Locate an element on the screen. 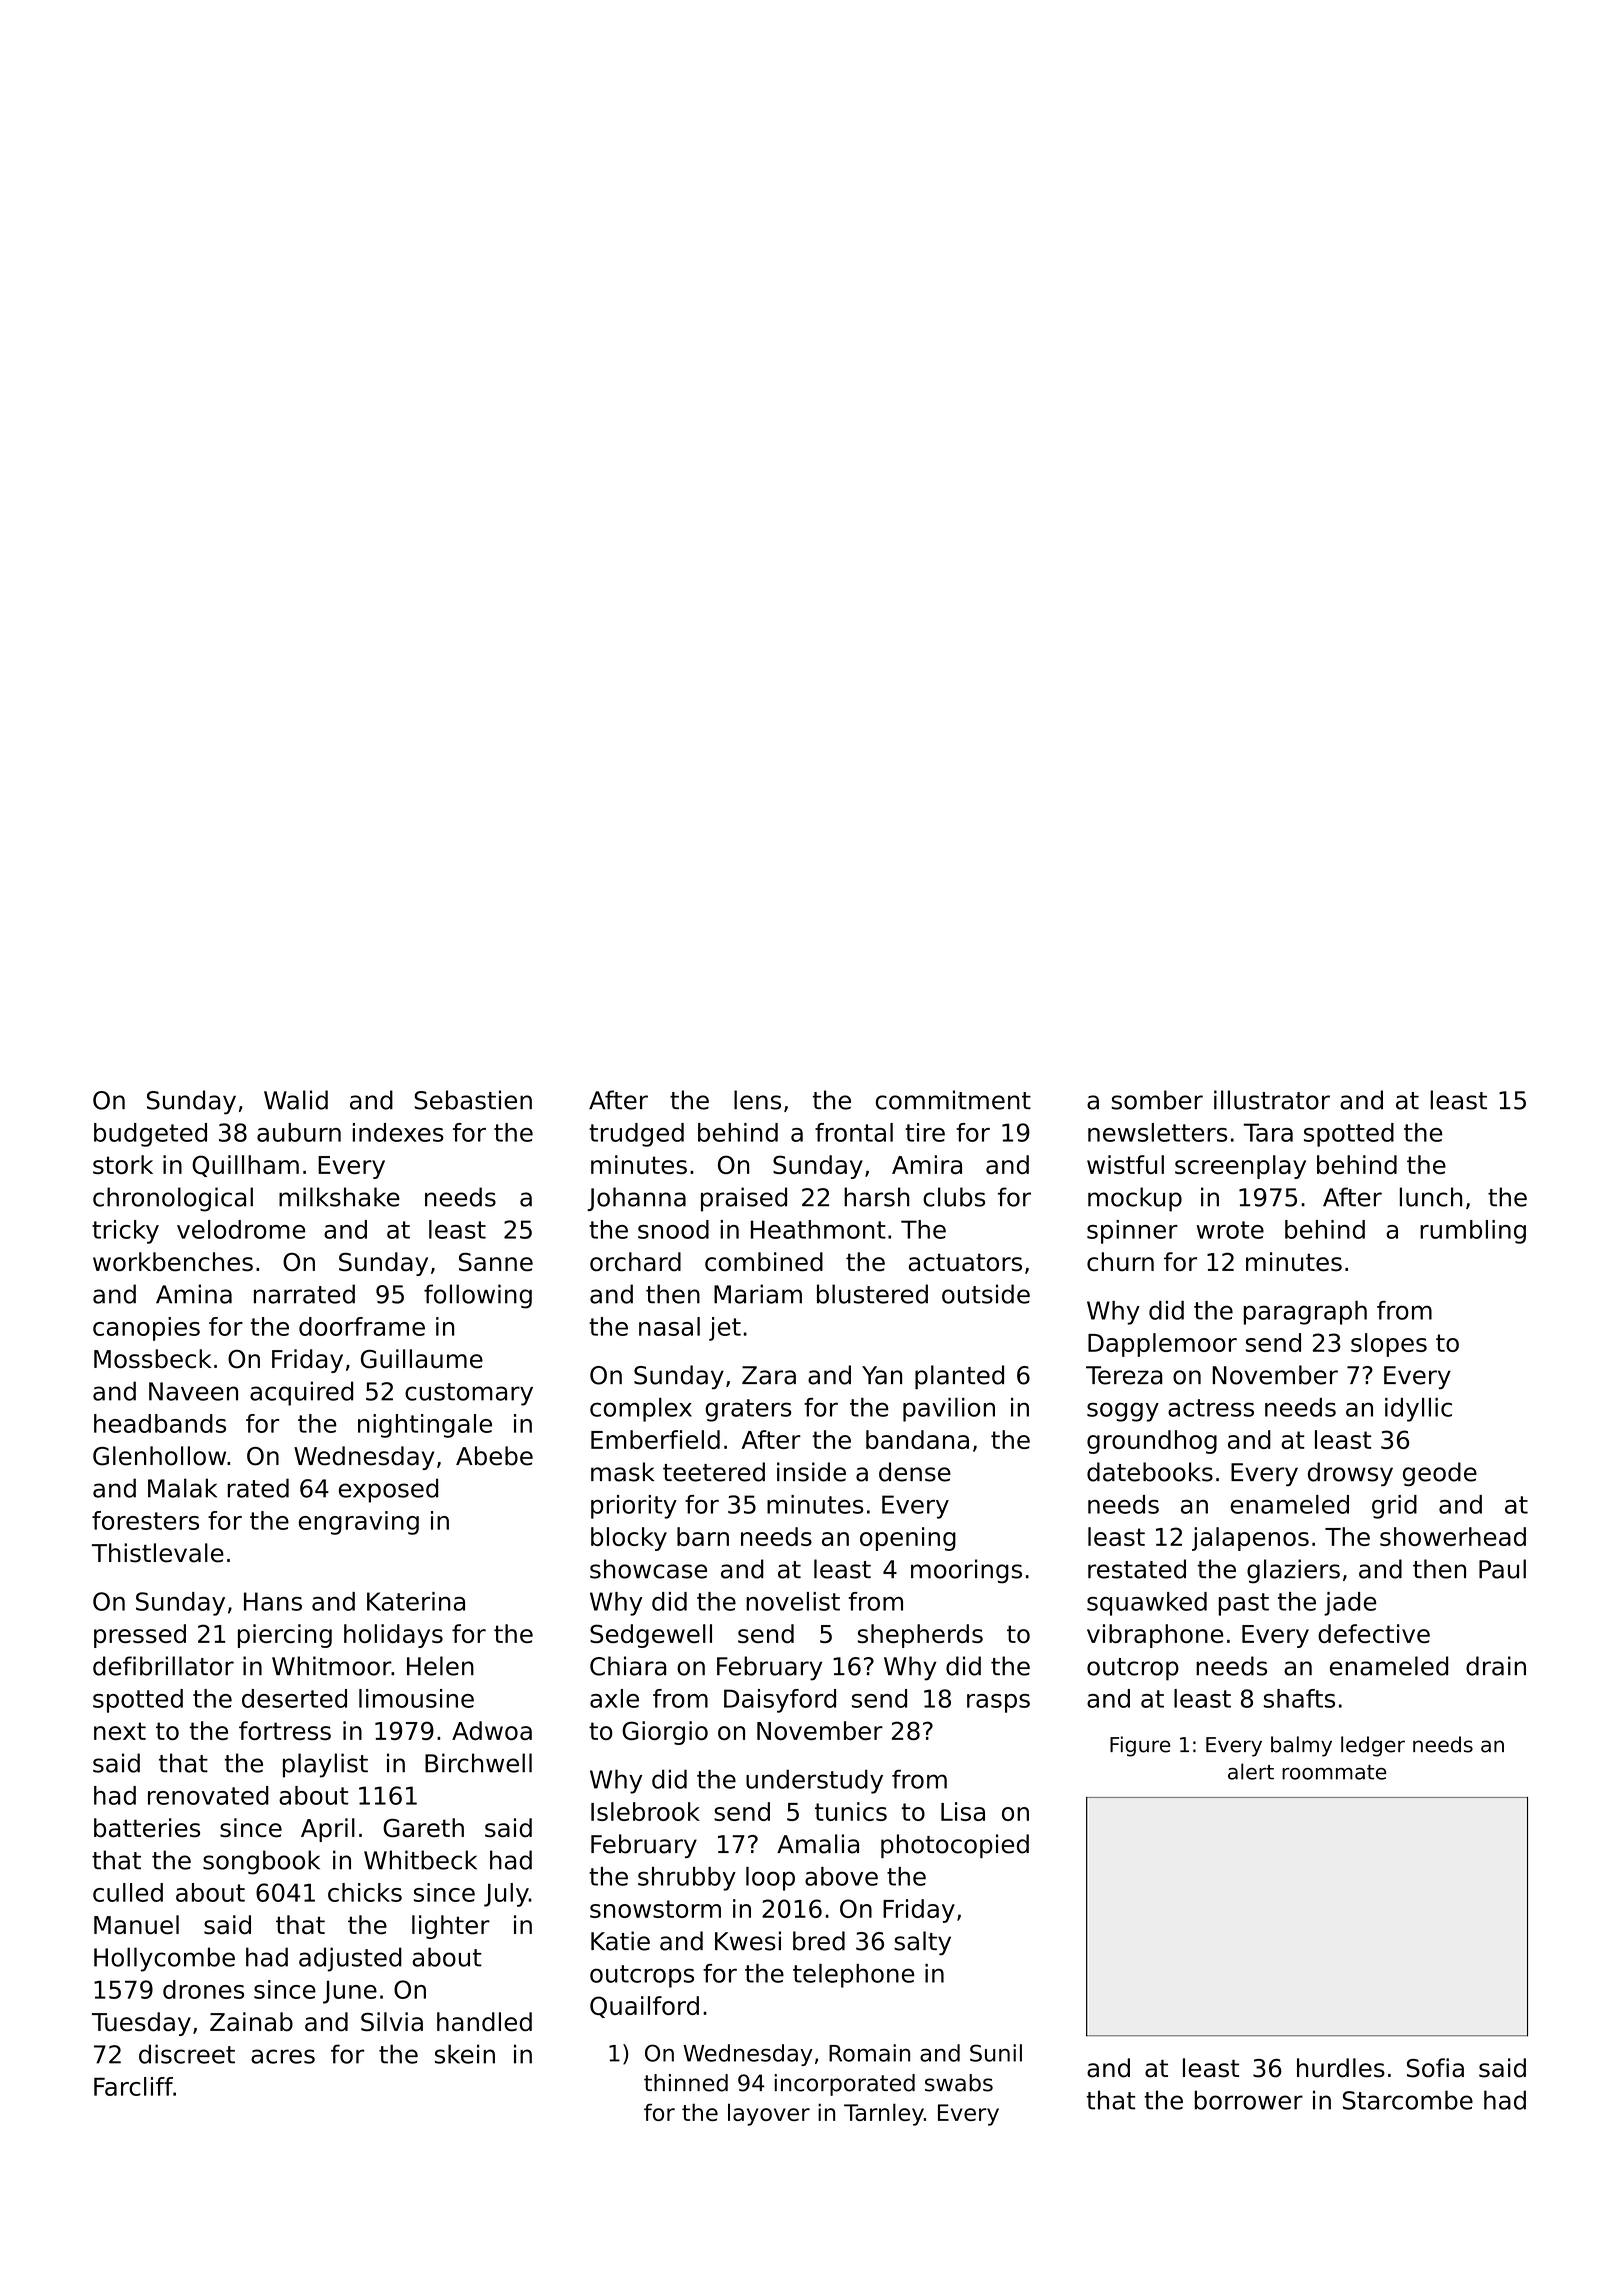  Sebastien is located at coordinates (473, 1100).
